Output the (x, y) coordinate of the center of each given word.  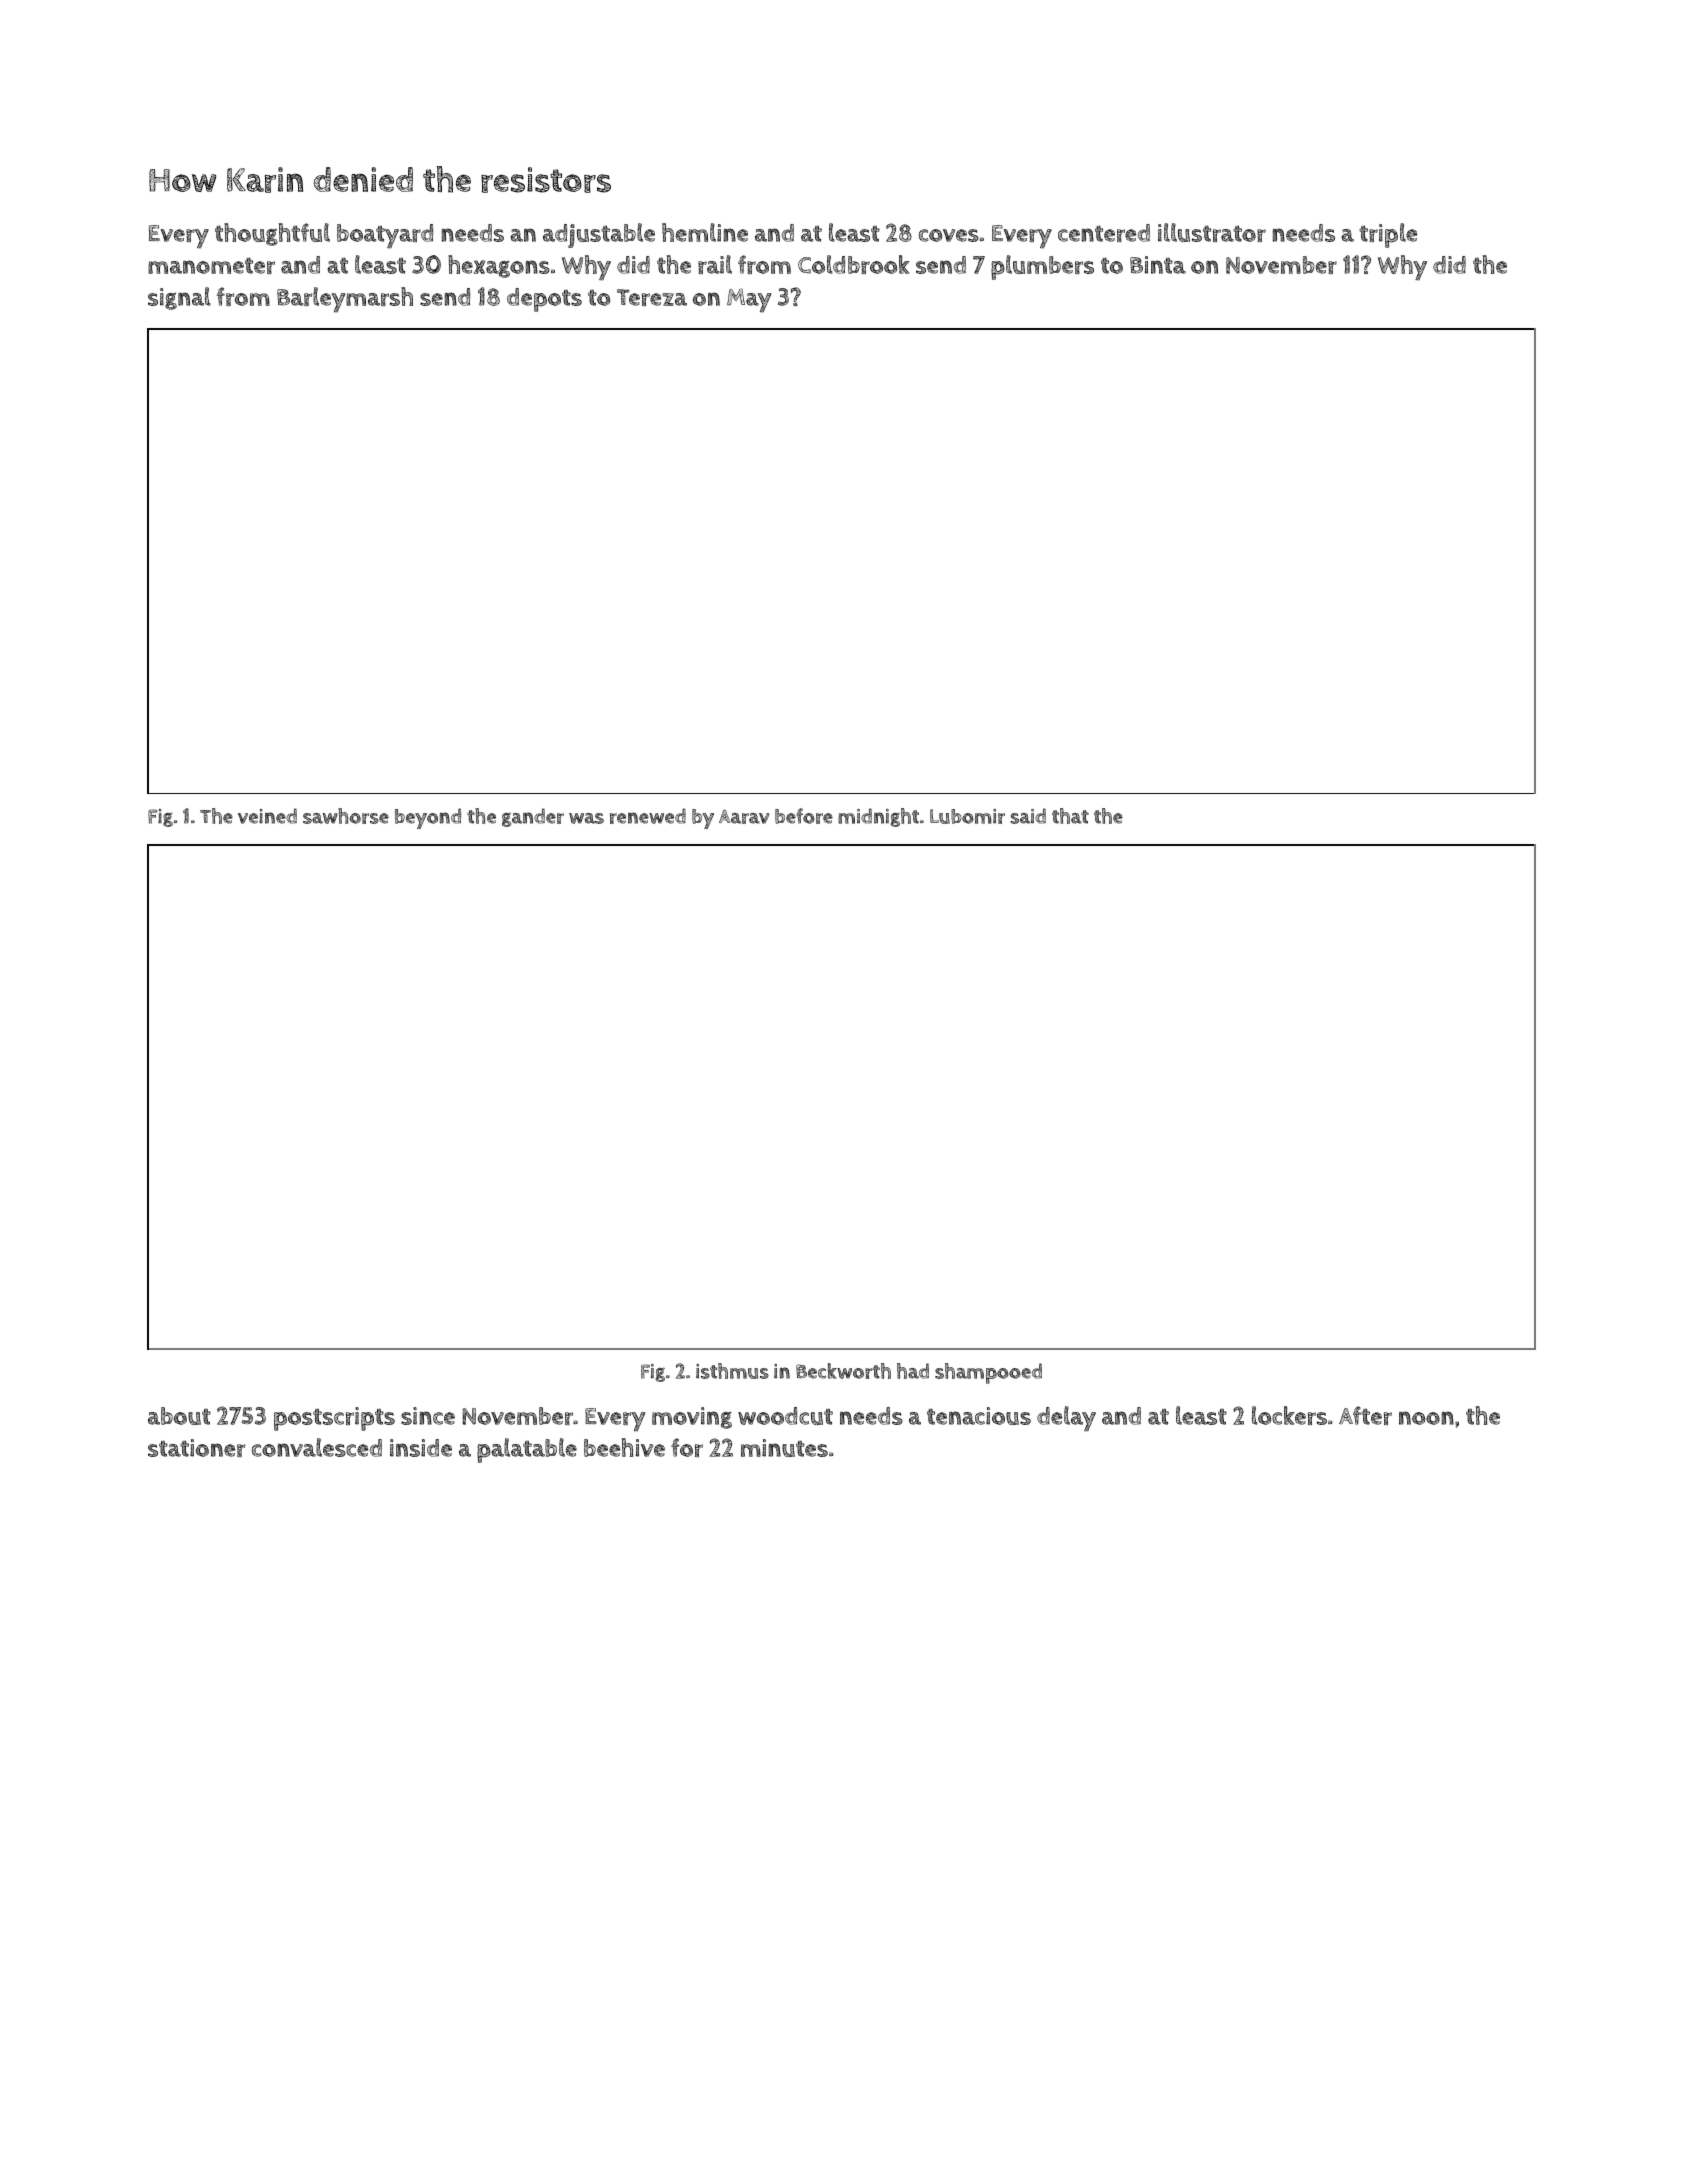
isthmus (732, 1371)
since (428, 1416)
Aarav (744, 817)
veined (267, 816)
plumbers (1042, 267)
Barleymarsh (345, 299)
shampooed (988, 1373)
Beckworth (843, 1371)
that (1070, 816)
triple (1388, 235)
